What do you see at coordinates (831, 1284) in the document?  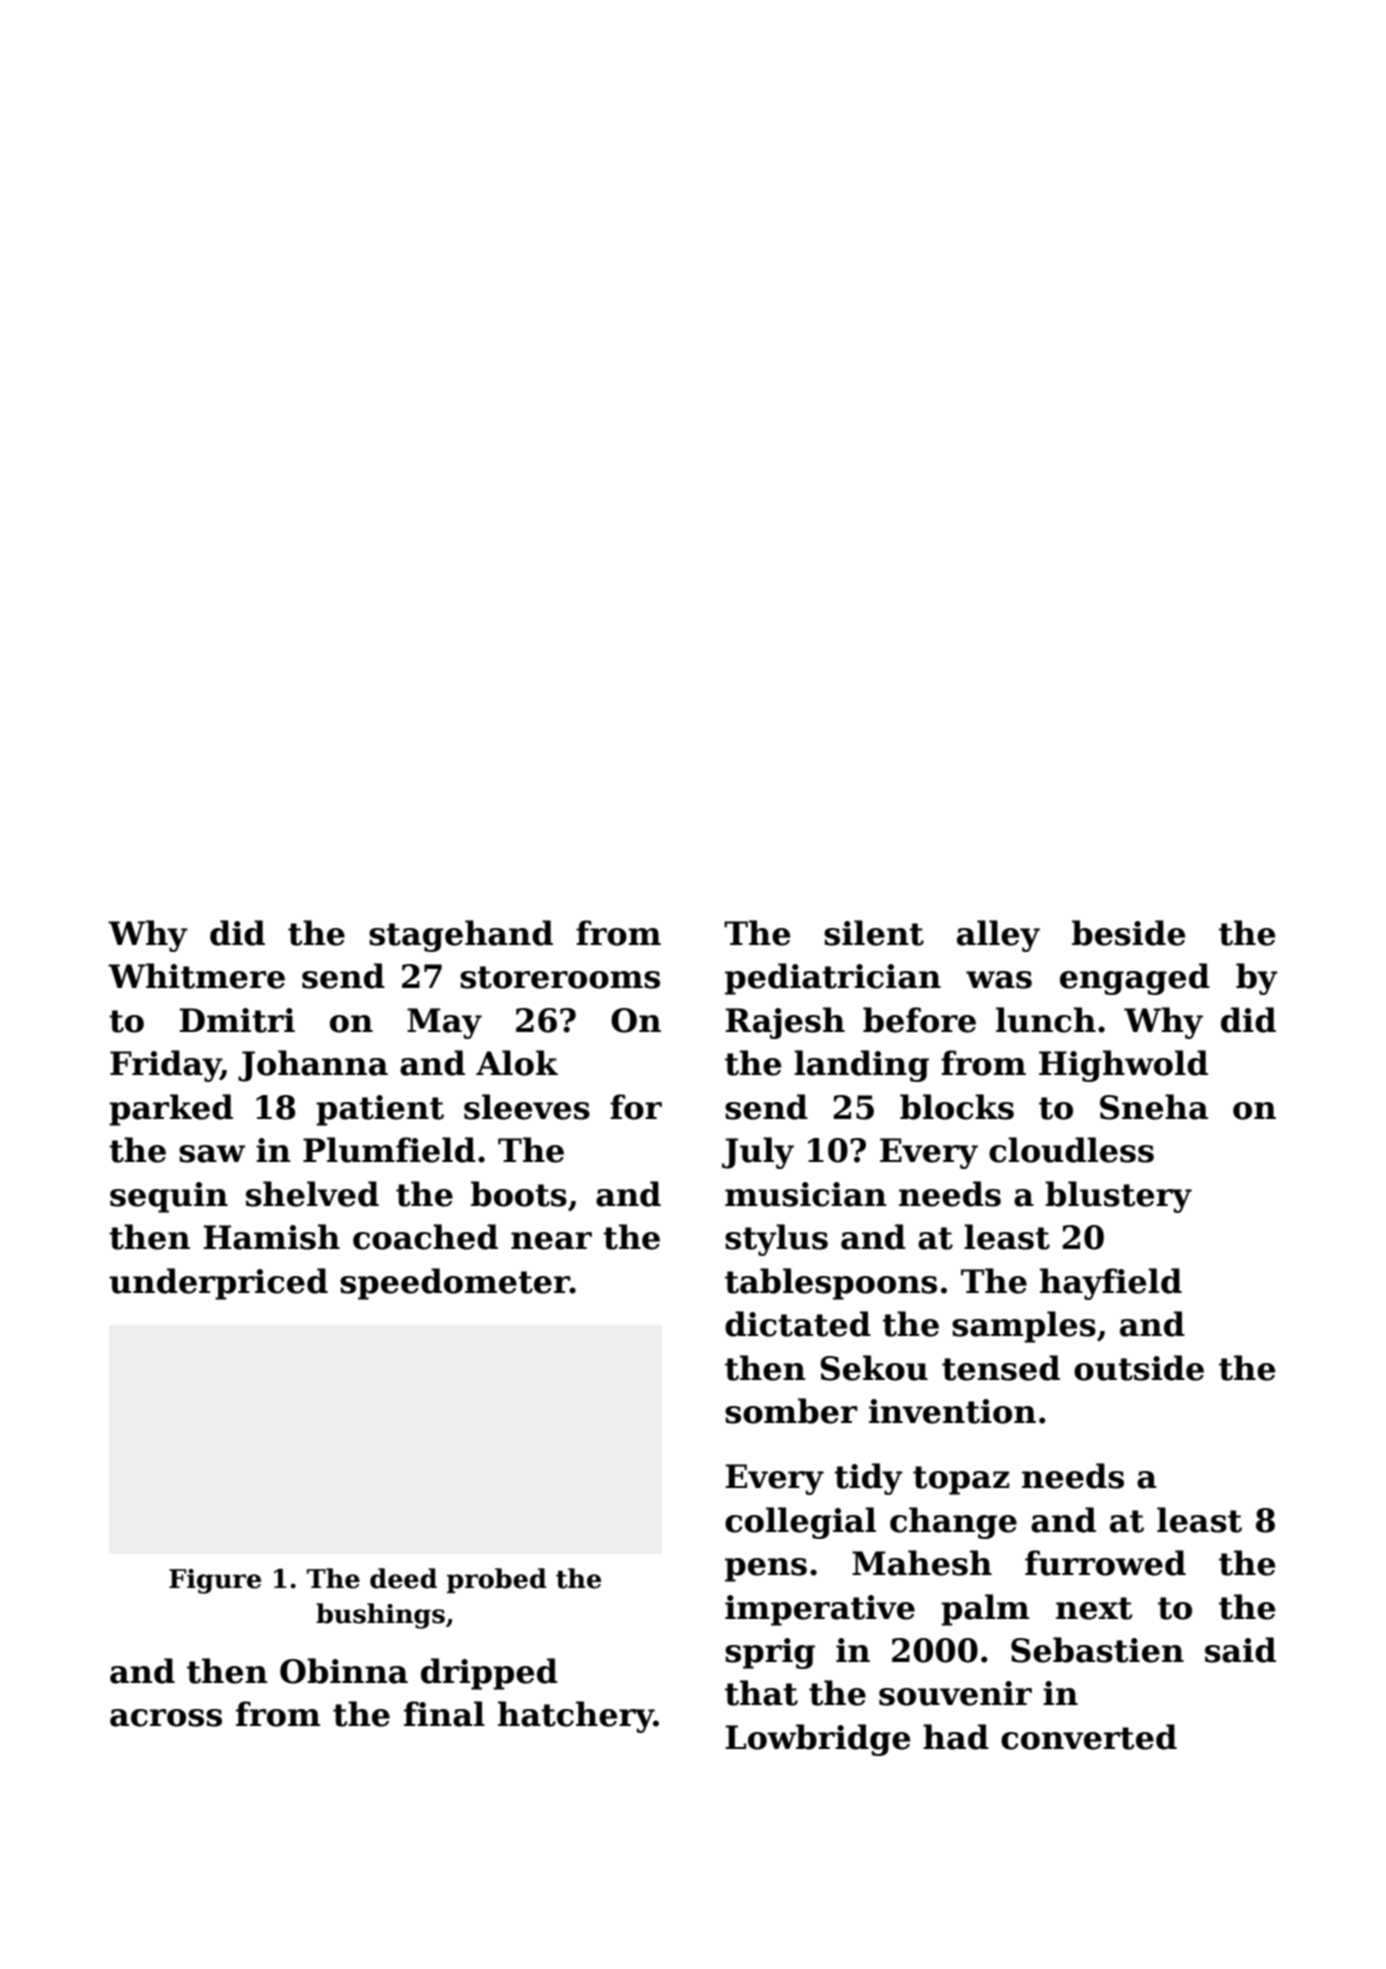 I see `tablespoons` at bounding box center [831, 1284].
